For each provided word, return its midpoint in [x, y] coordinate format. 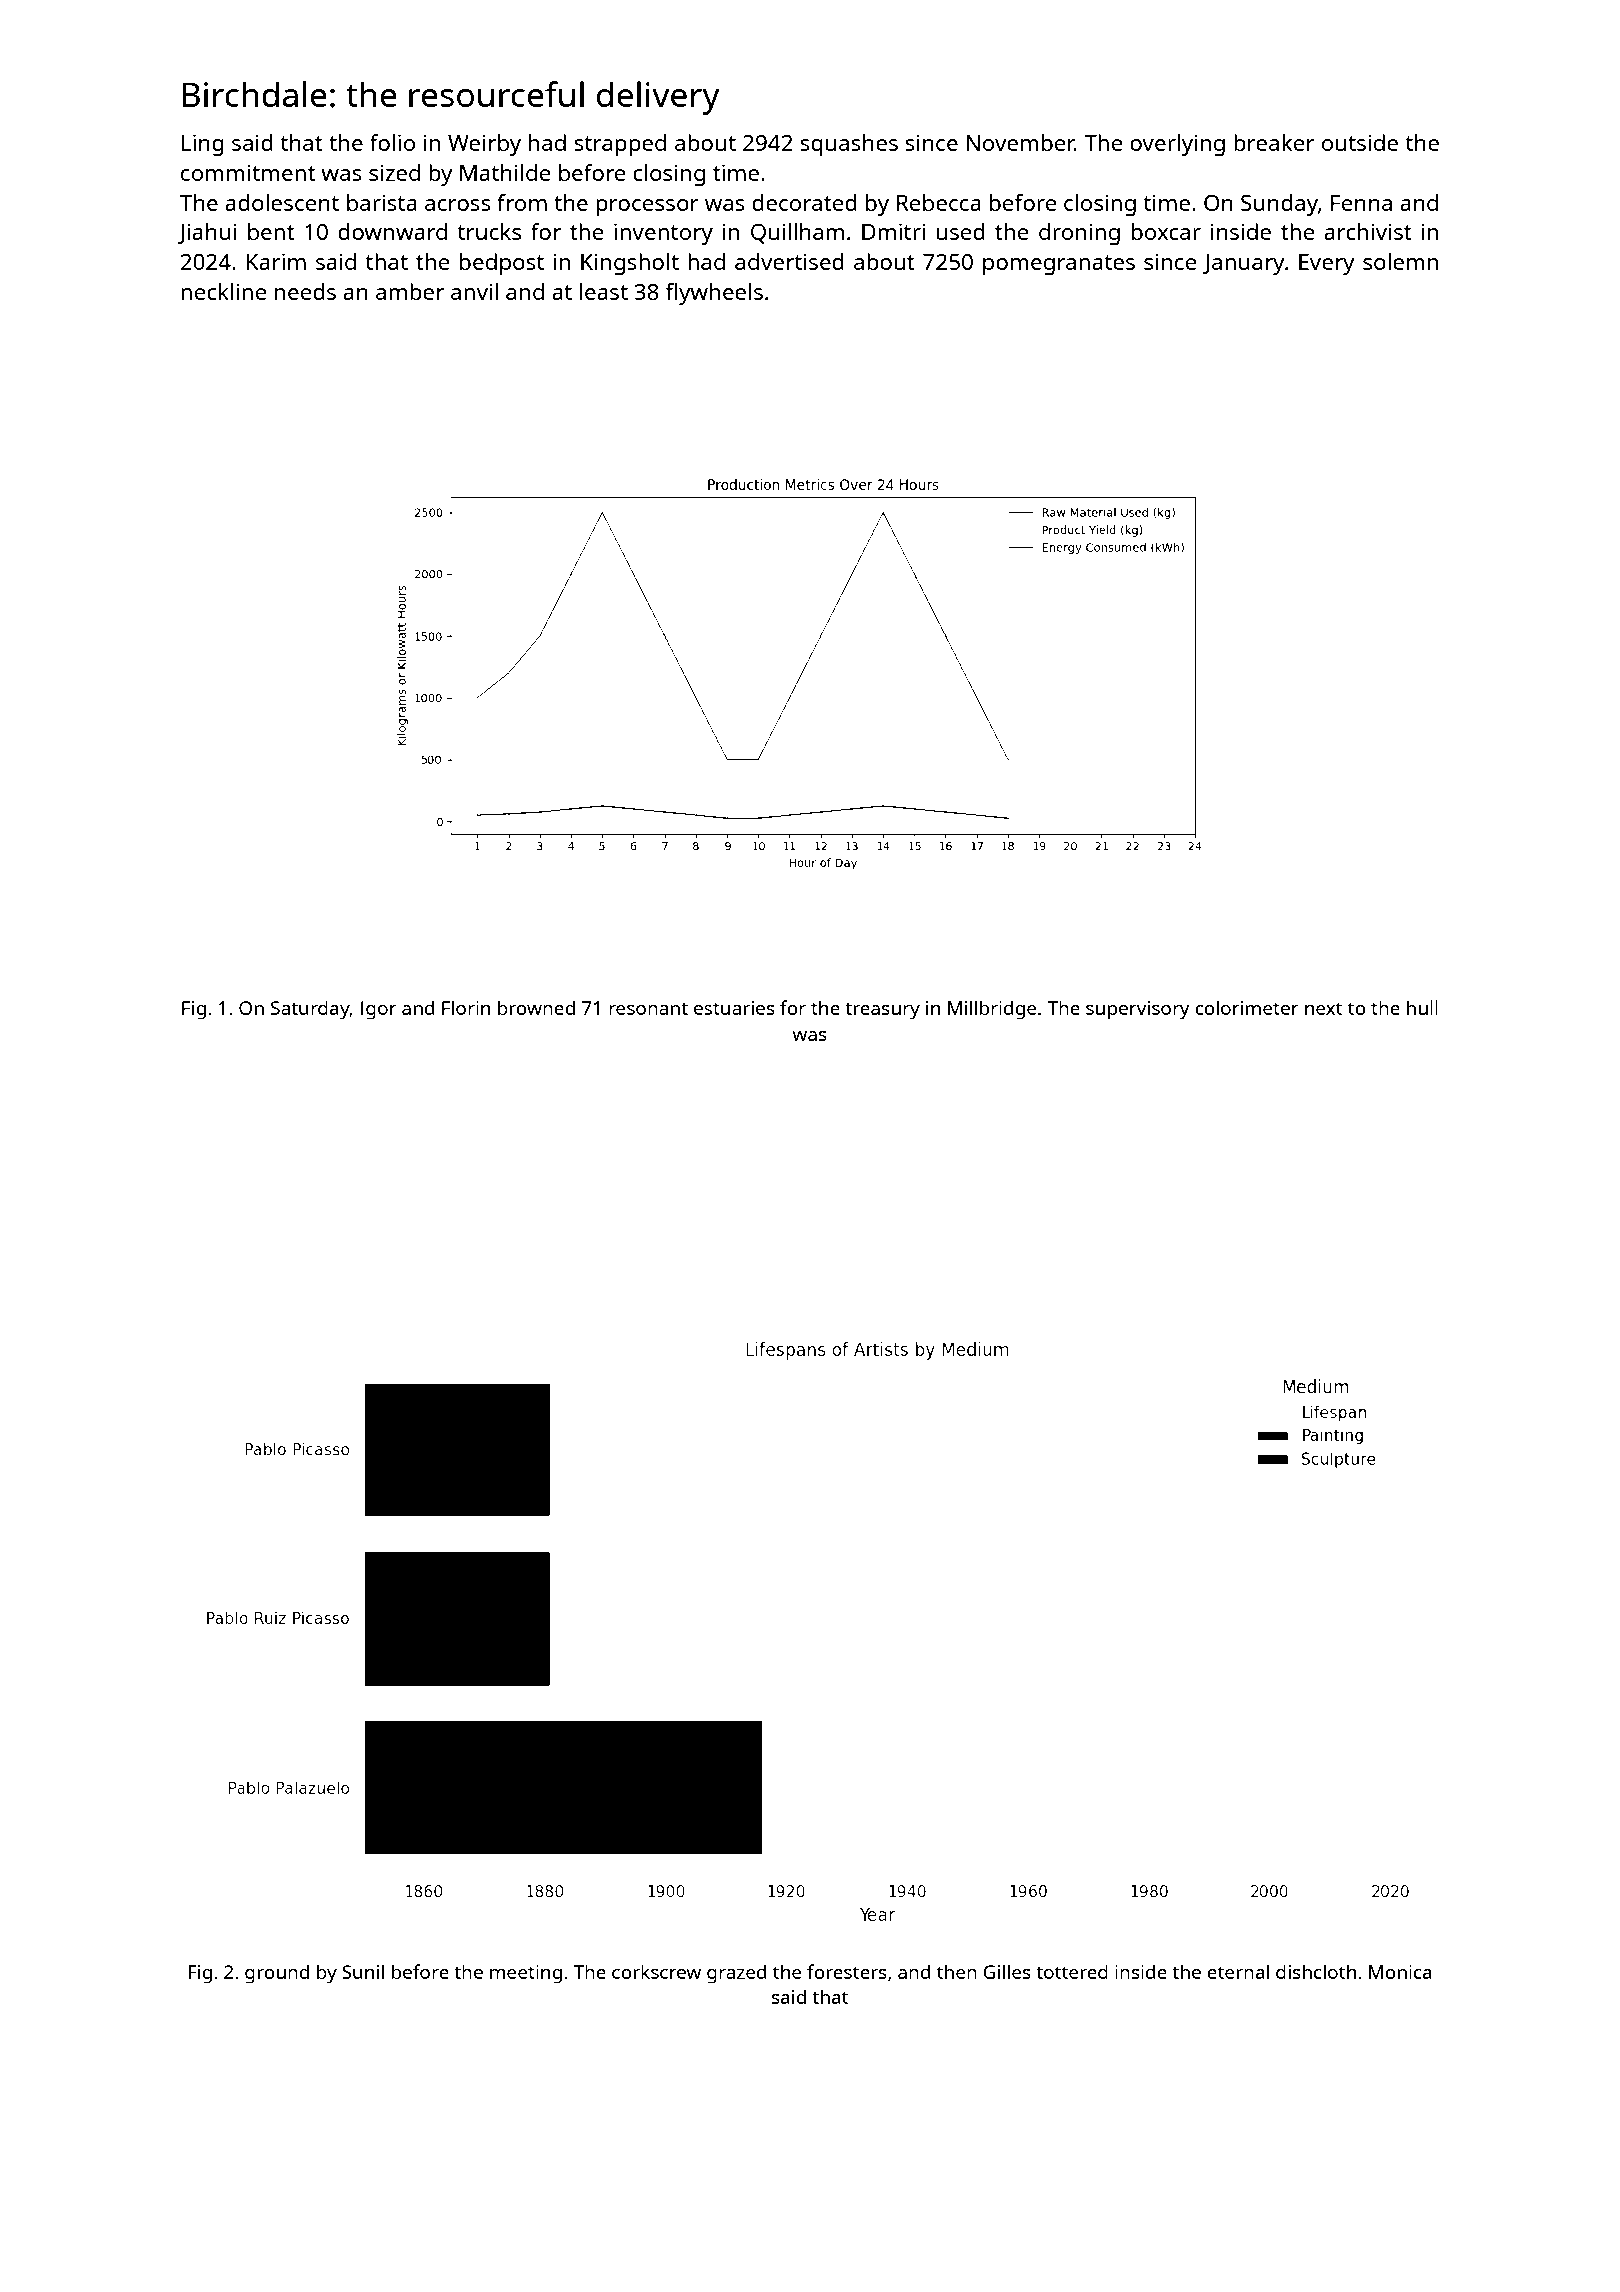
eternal [1238, 1971]
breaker [1274, 142]
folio [392, 142]
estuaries [734, 1008]
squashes [849, 145]
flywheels [714, 294]
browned [536, 1007]
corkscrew [656, 1971]
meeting [526, 1974]
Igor [379, 1010]
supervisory [1138, 1010]
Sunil [363, 1971]
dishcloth [1316, 1971]
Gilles [1007, 1971]
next [1323, 1008]
